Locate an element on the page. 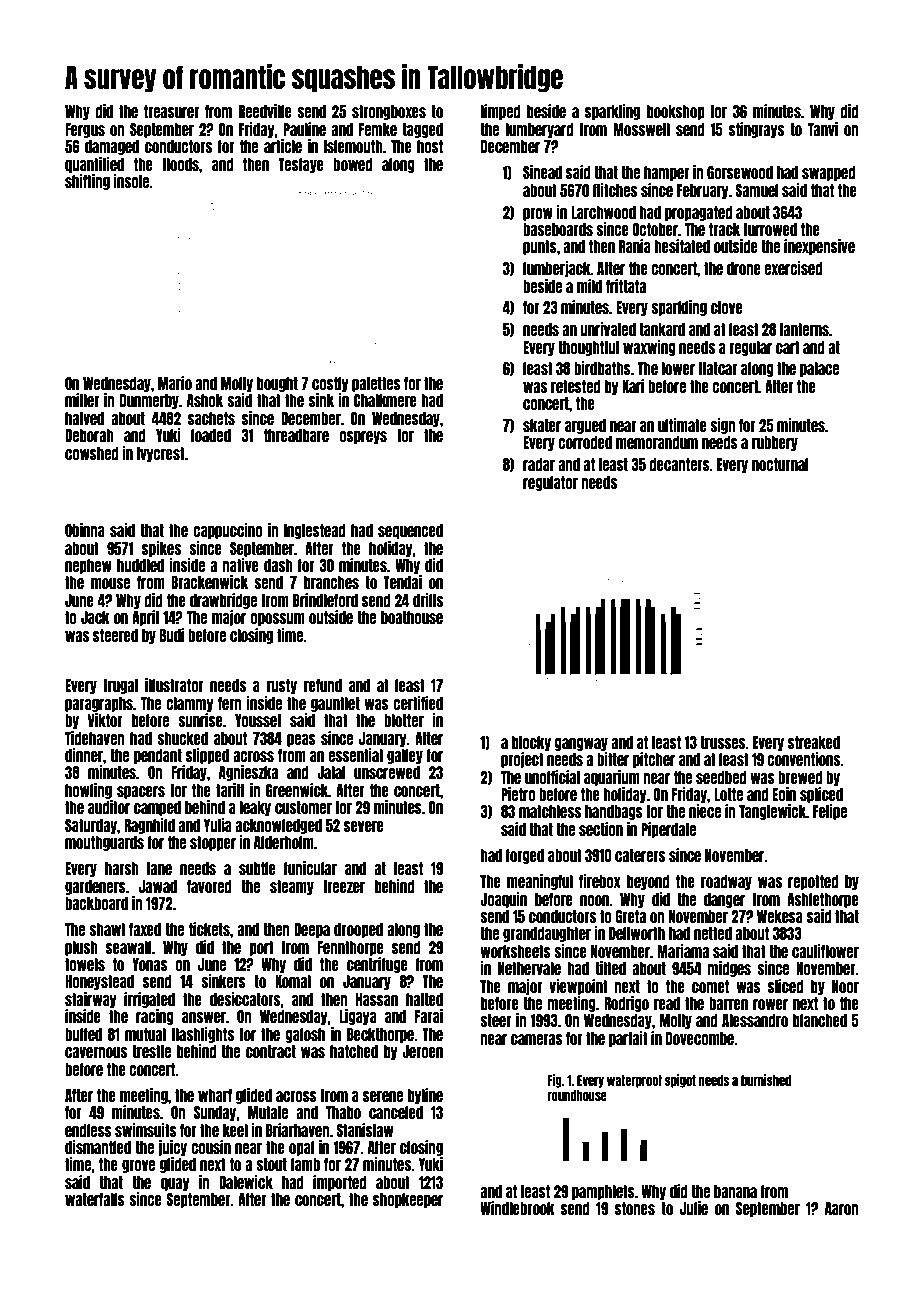  lanterns is located at coordinates (804, 329).
